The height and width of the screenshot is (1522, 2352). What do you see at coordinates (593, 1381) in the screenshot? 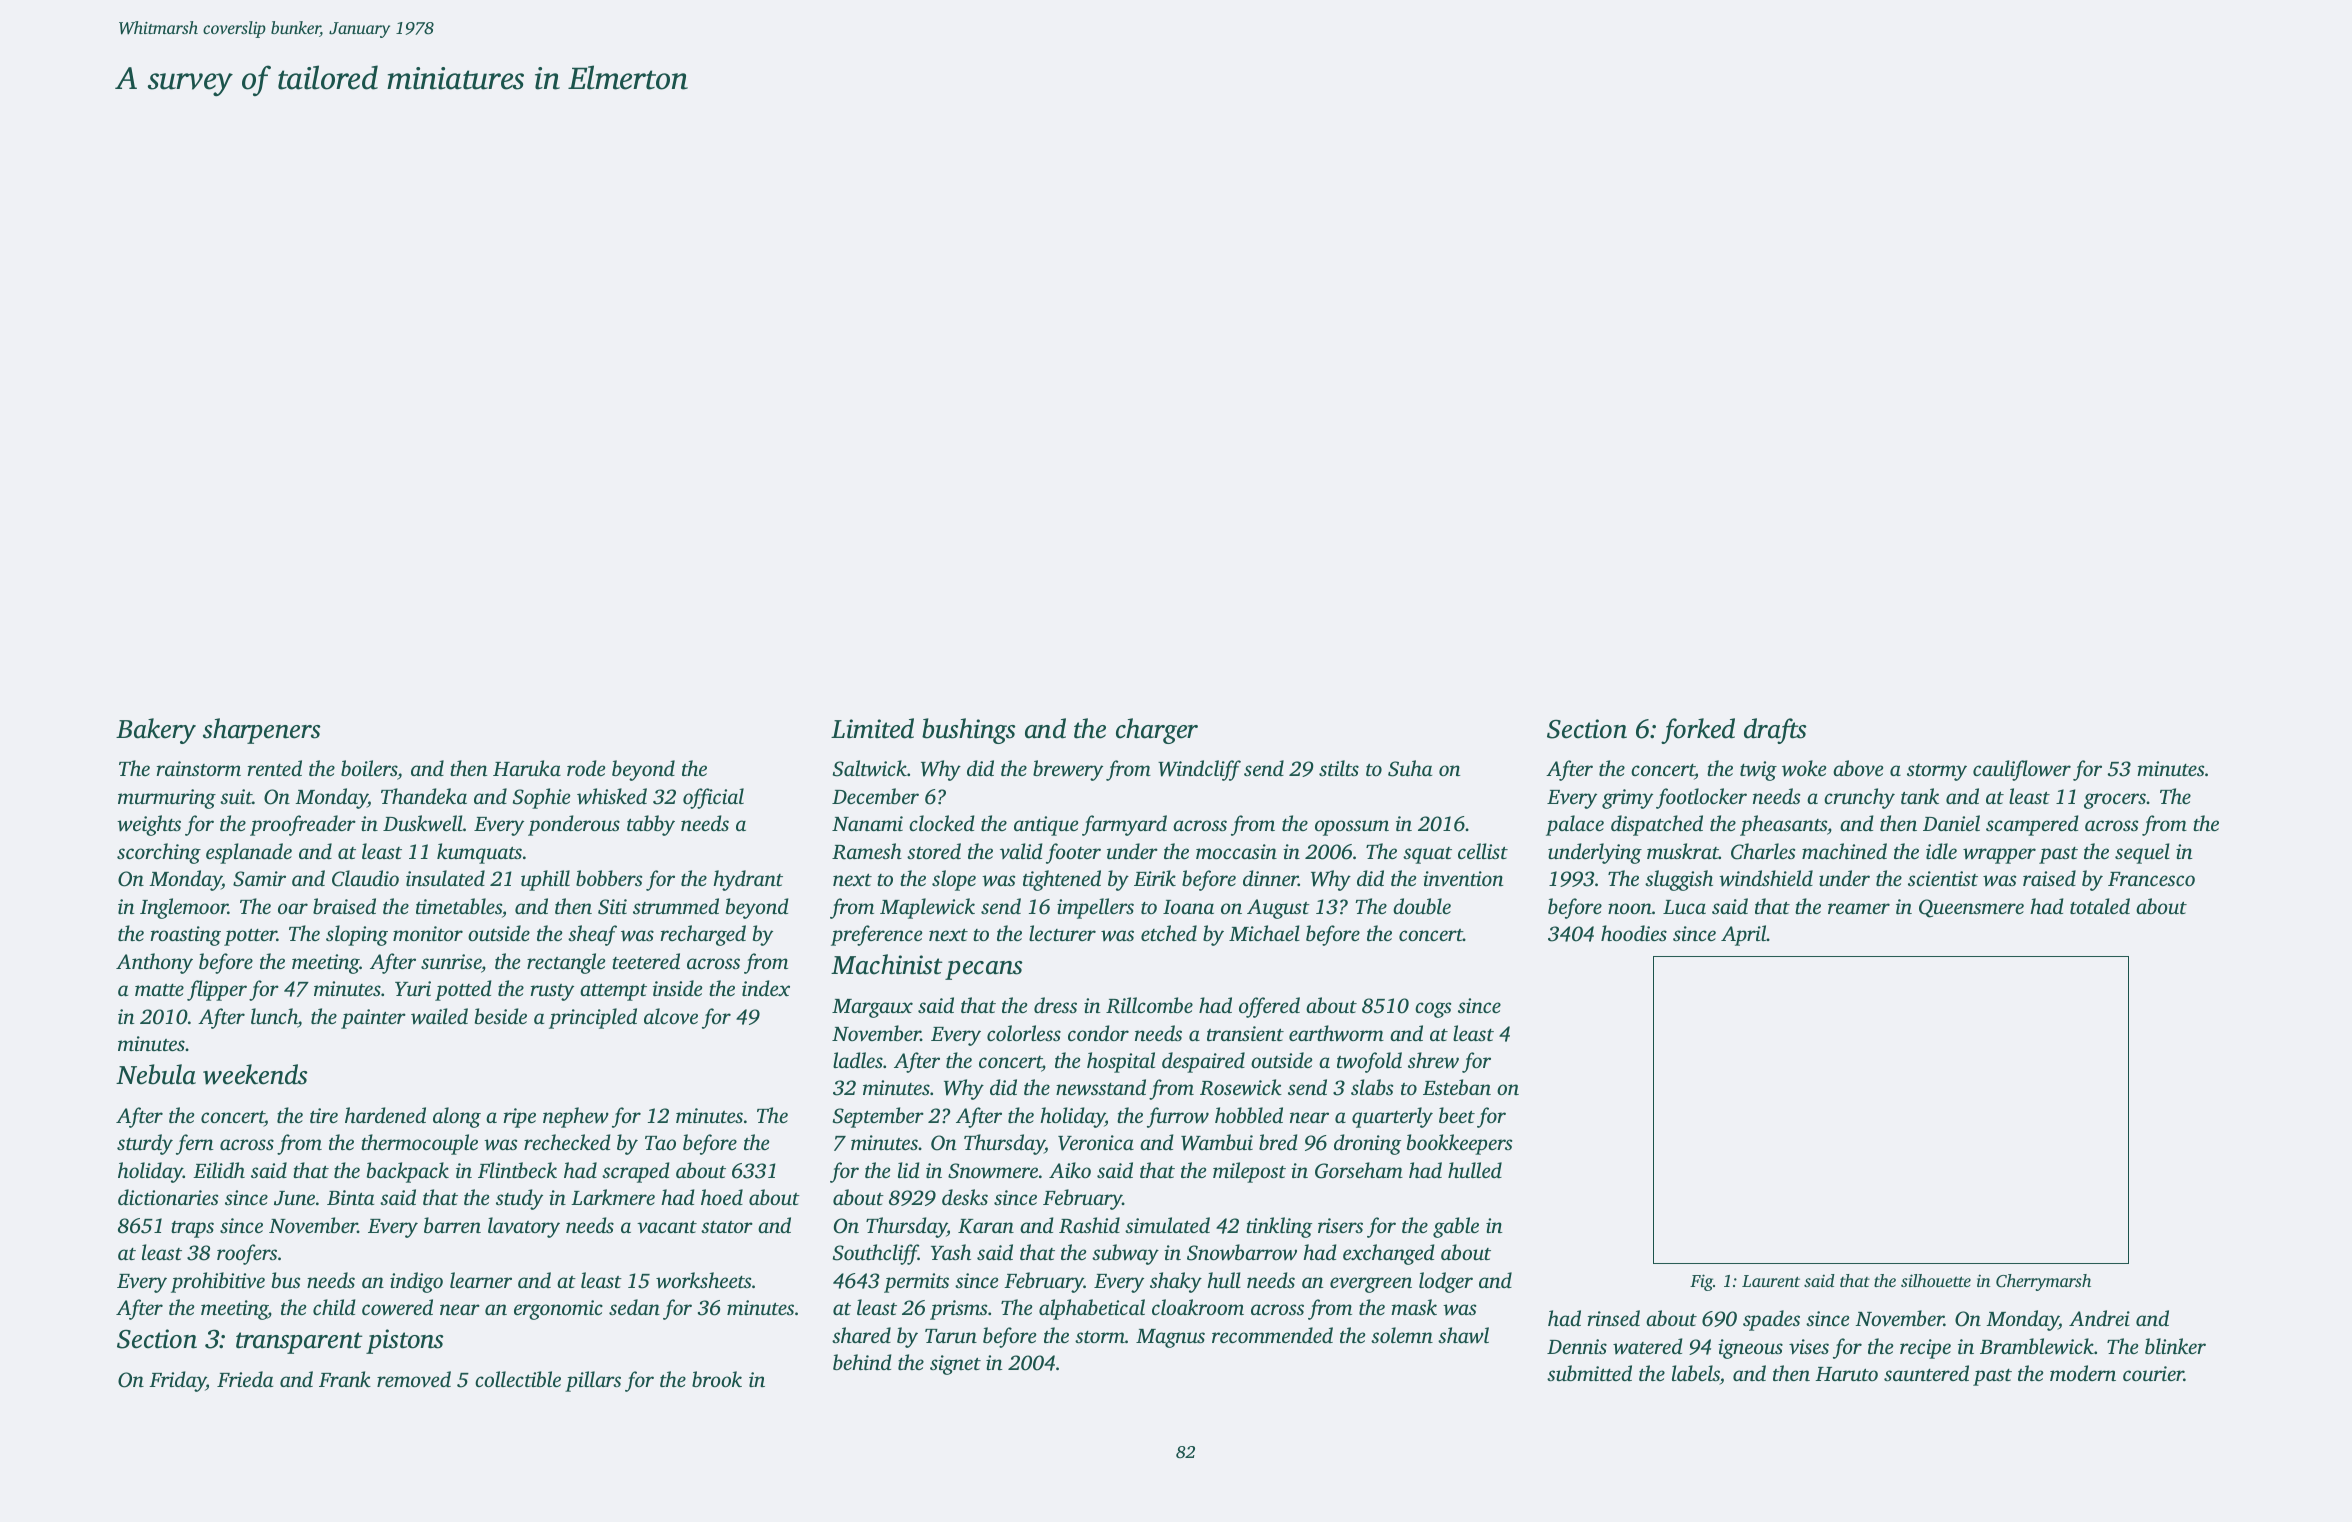
I see `pillars` at bounding box center [593, 1381].
